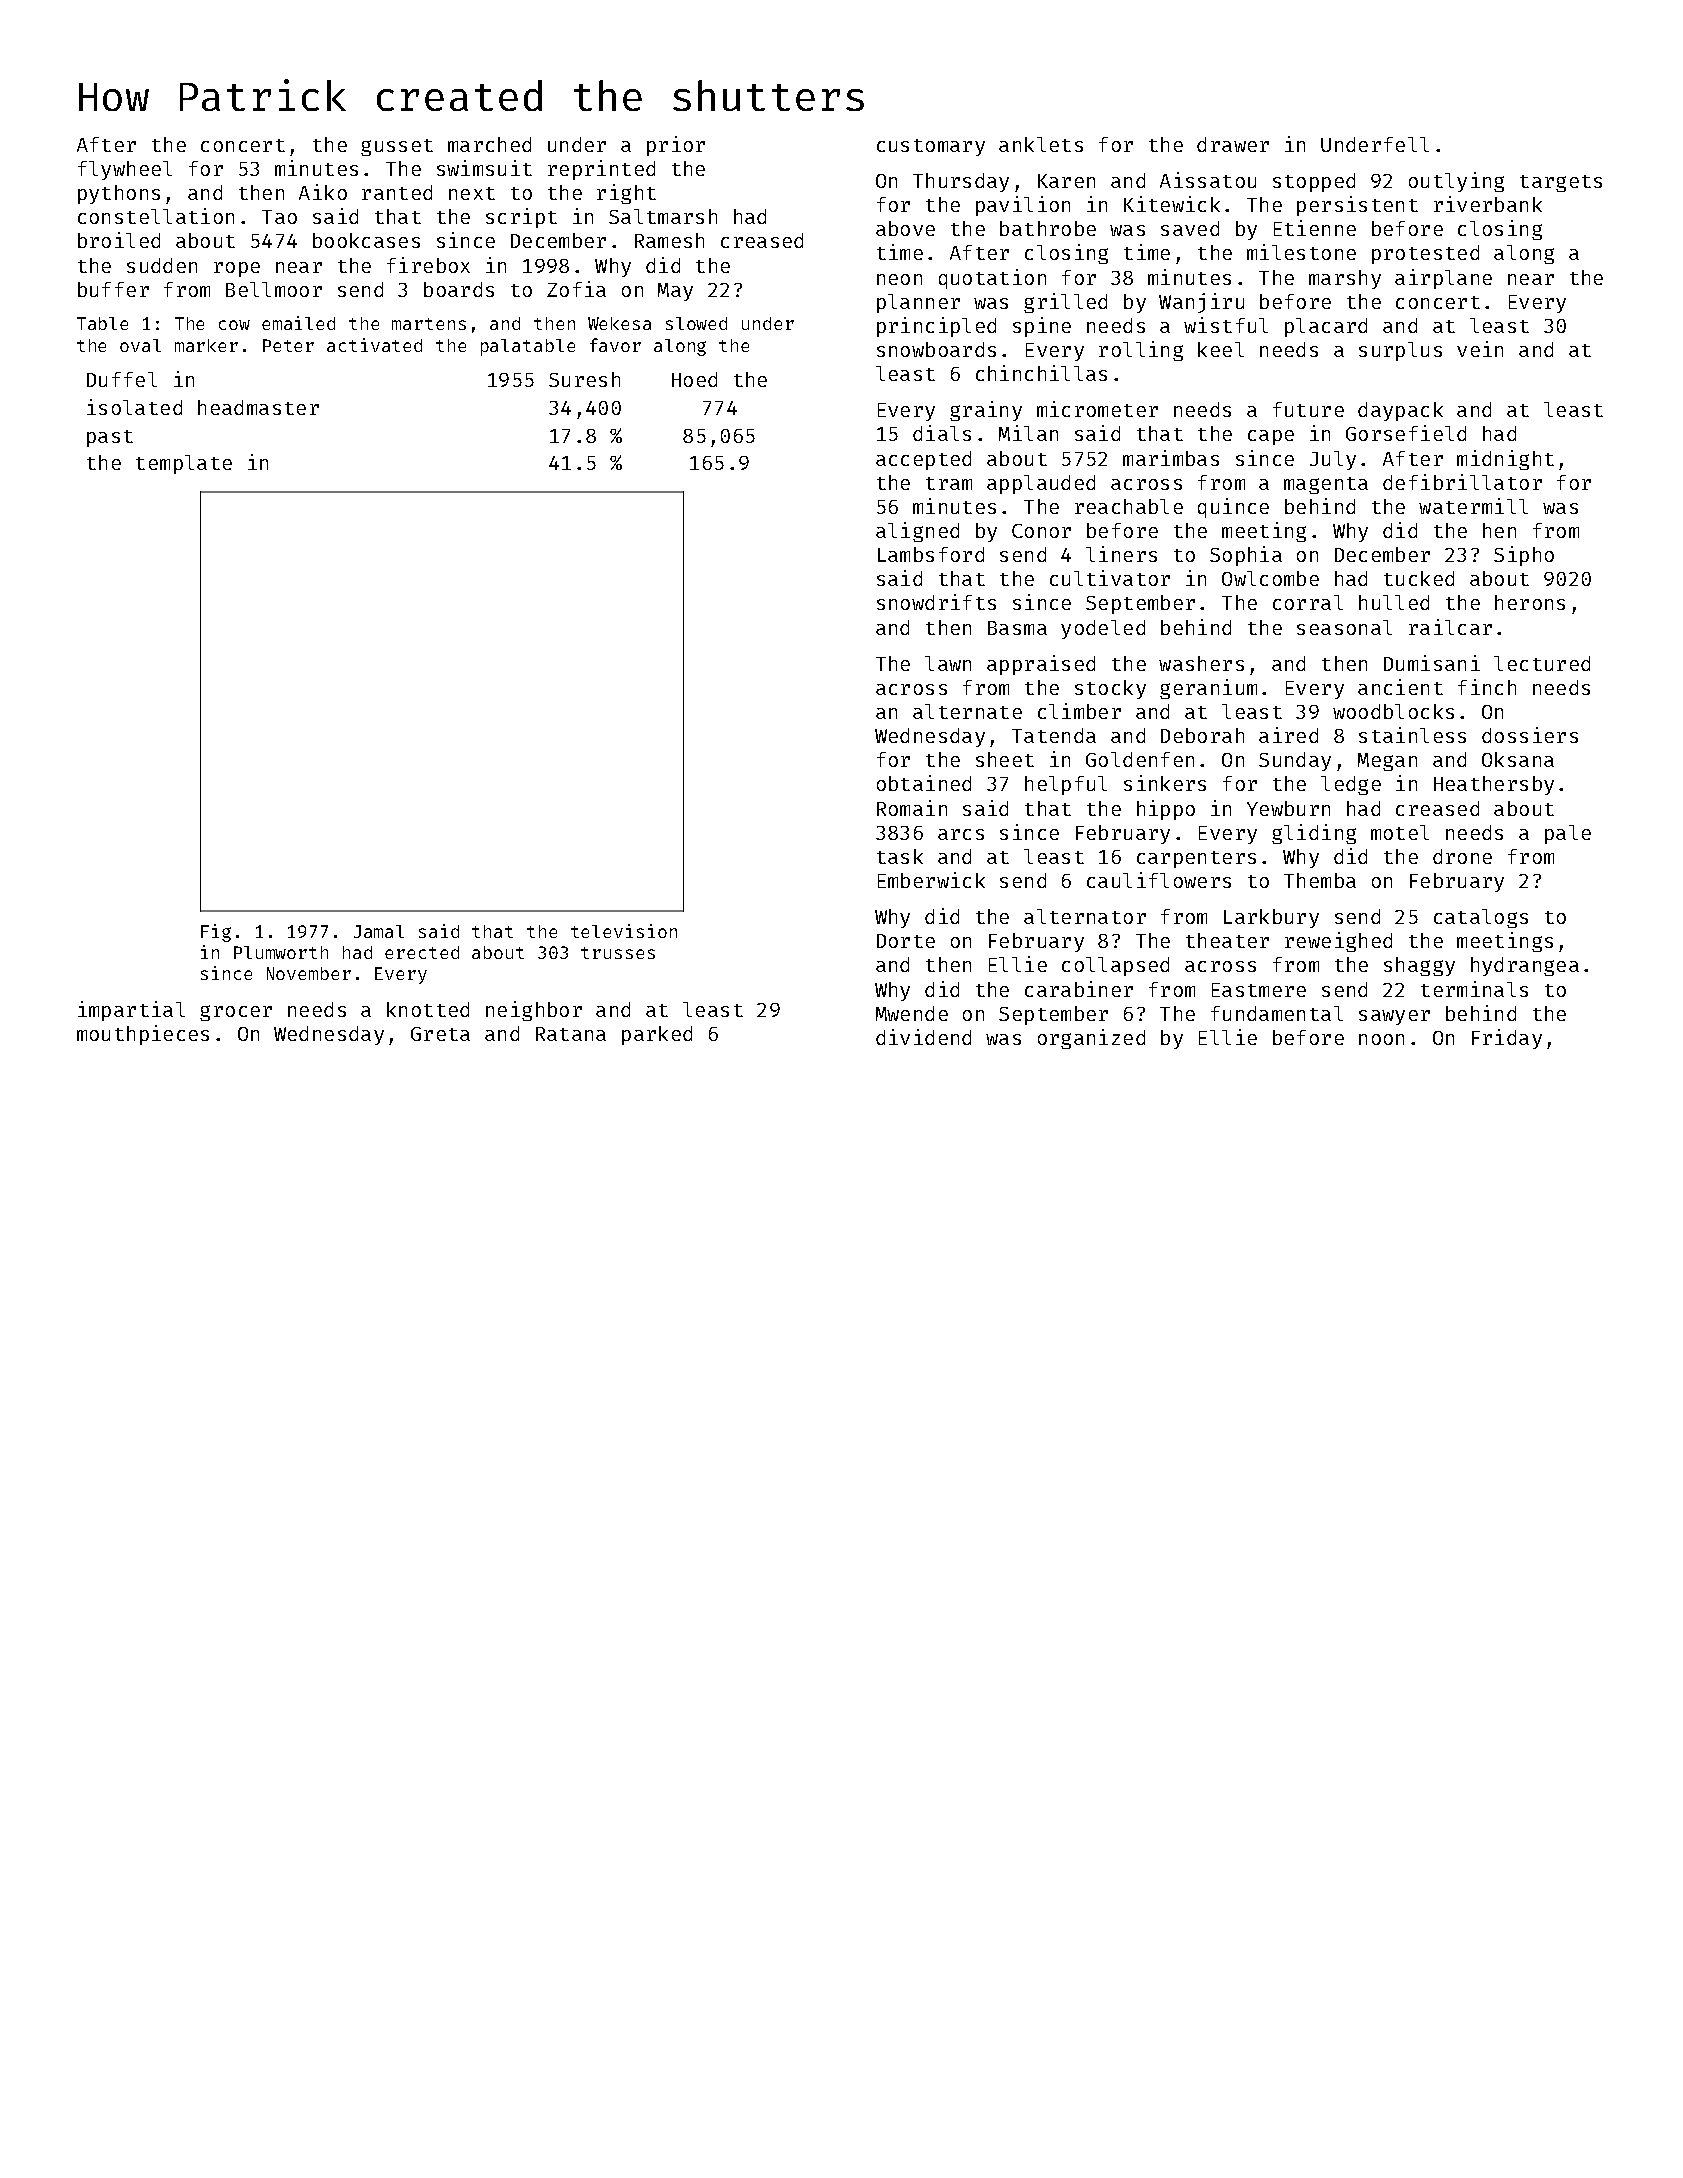 The height and width of the screenshot is (2178, 1683). What do you see at coordinates (110, 438) in the screenshot?
I see `past` at bounding box center [110, 438].
